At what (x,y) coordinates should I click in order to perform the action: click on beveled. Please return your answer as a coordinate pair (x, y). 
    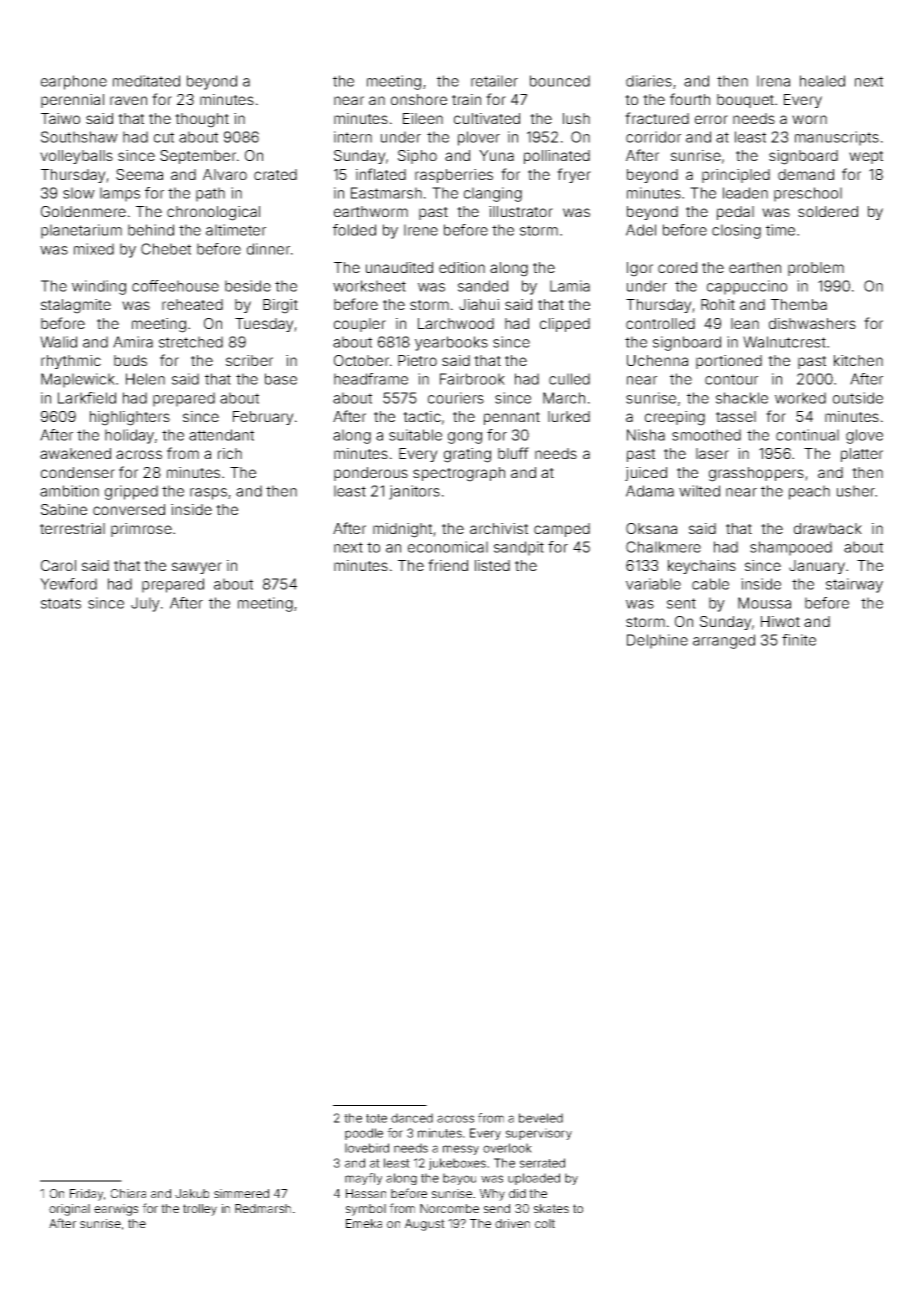
    Looking at the image, I should click on (541, 1118).
